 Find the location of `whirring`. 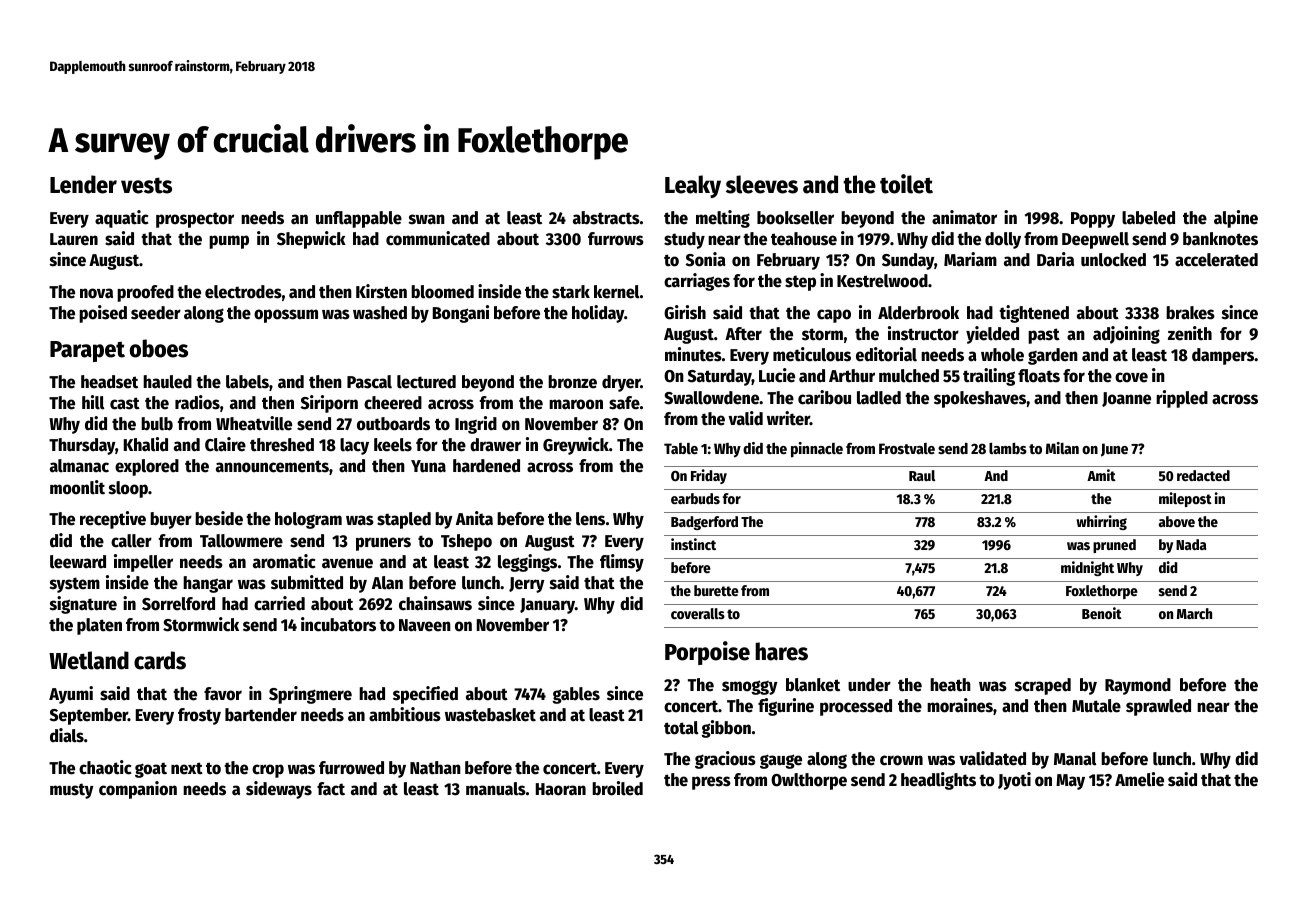

whirring is located at coordinates (1101, 522).
